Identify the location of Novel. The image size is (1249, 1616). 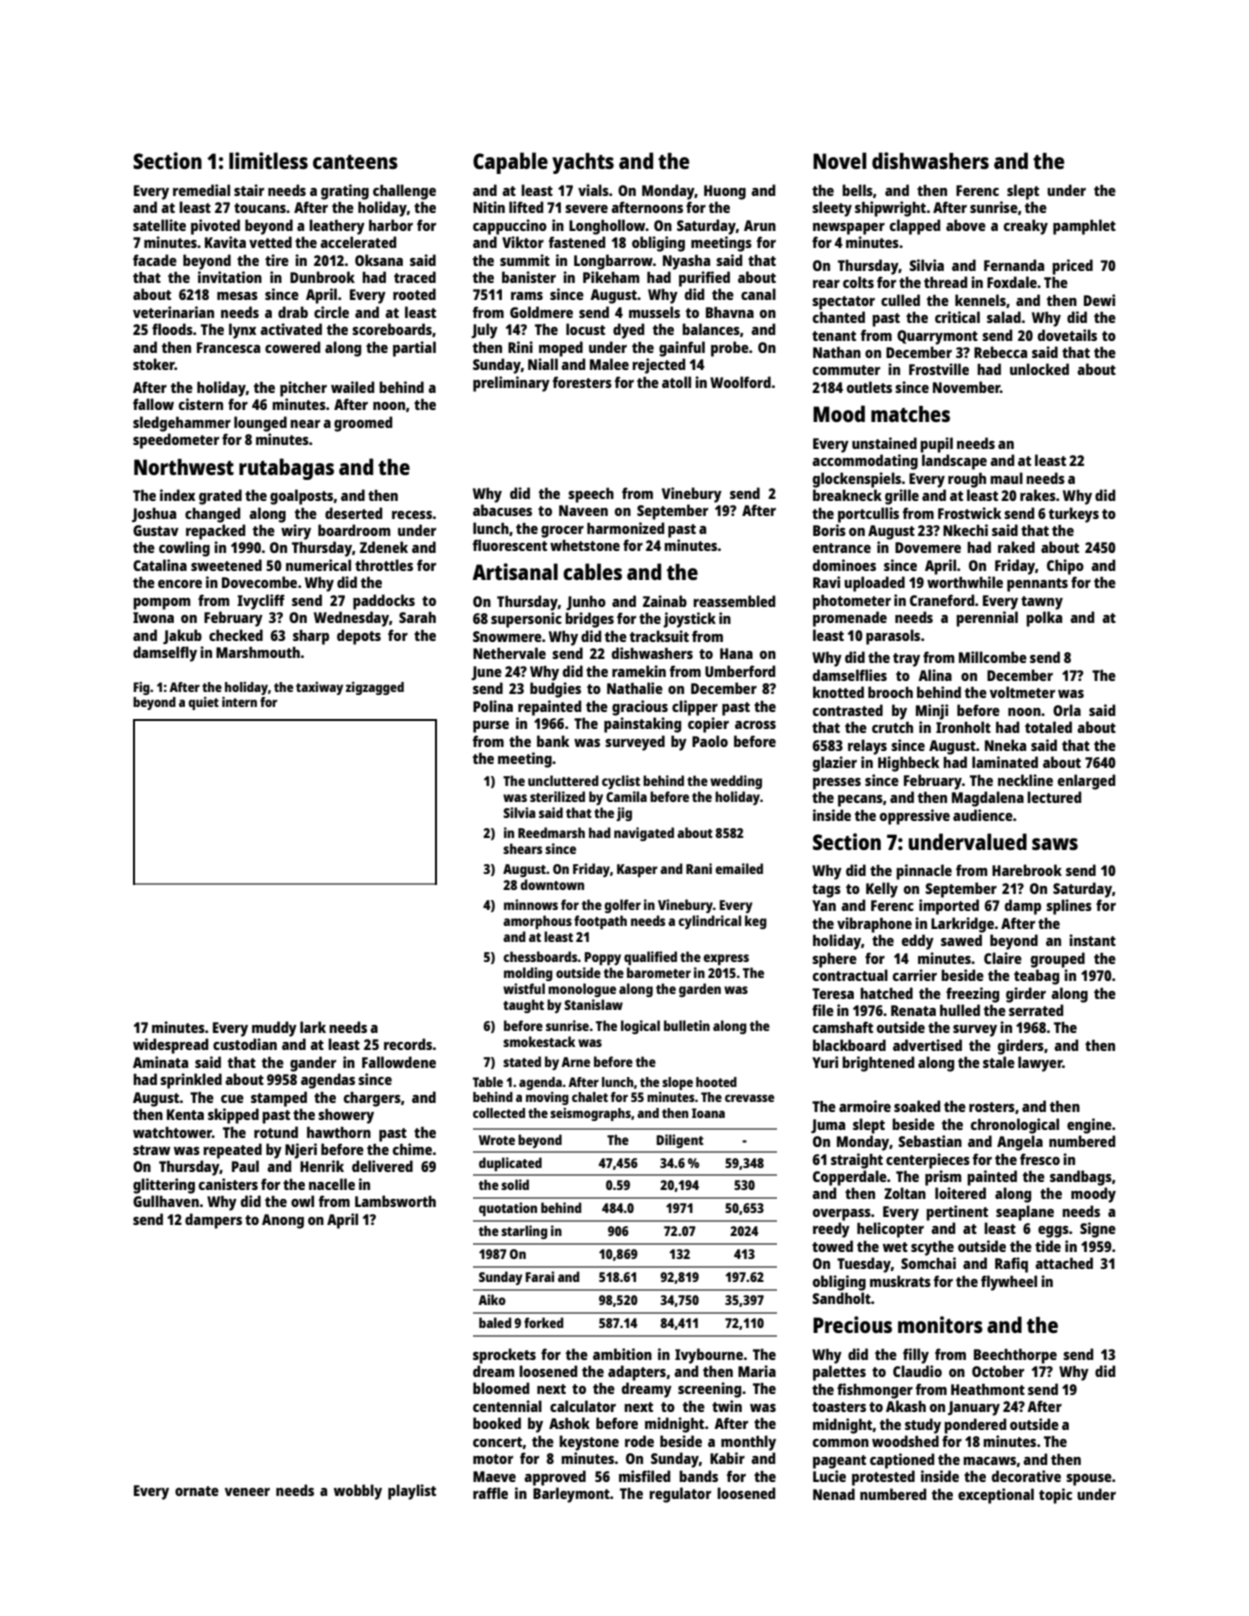
(839, 160).
